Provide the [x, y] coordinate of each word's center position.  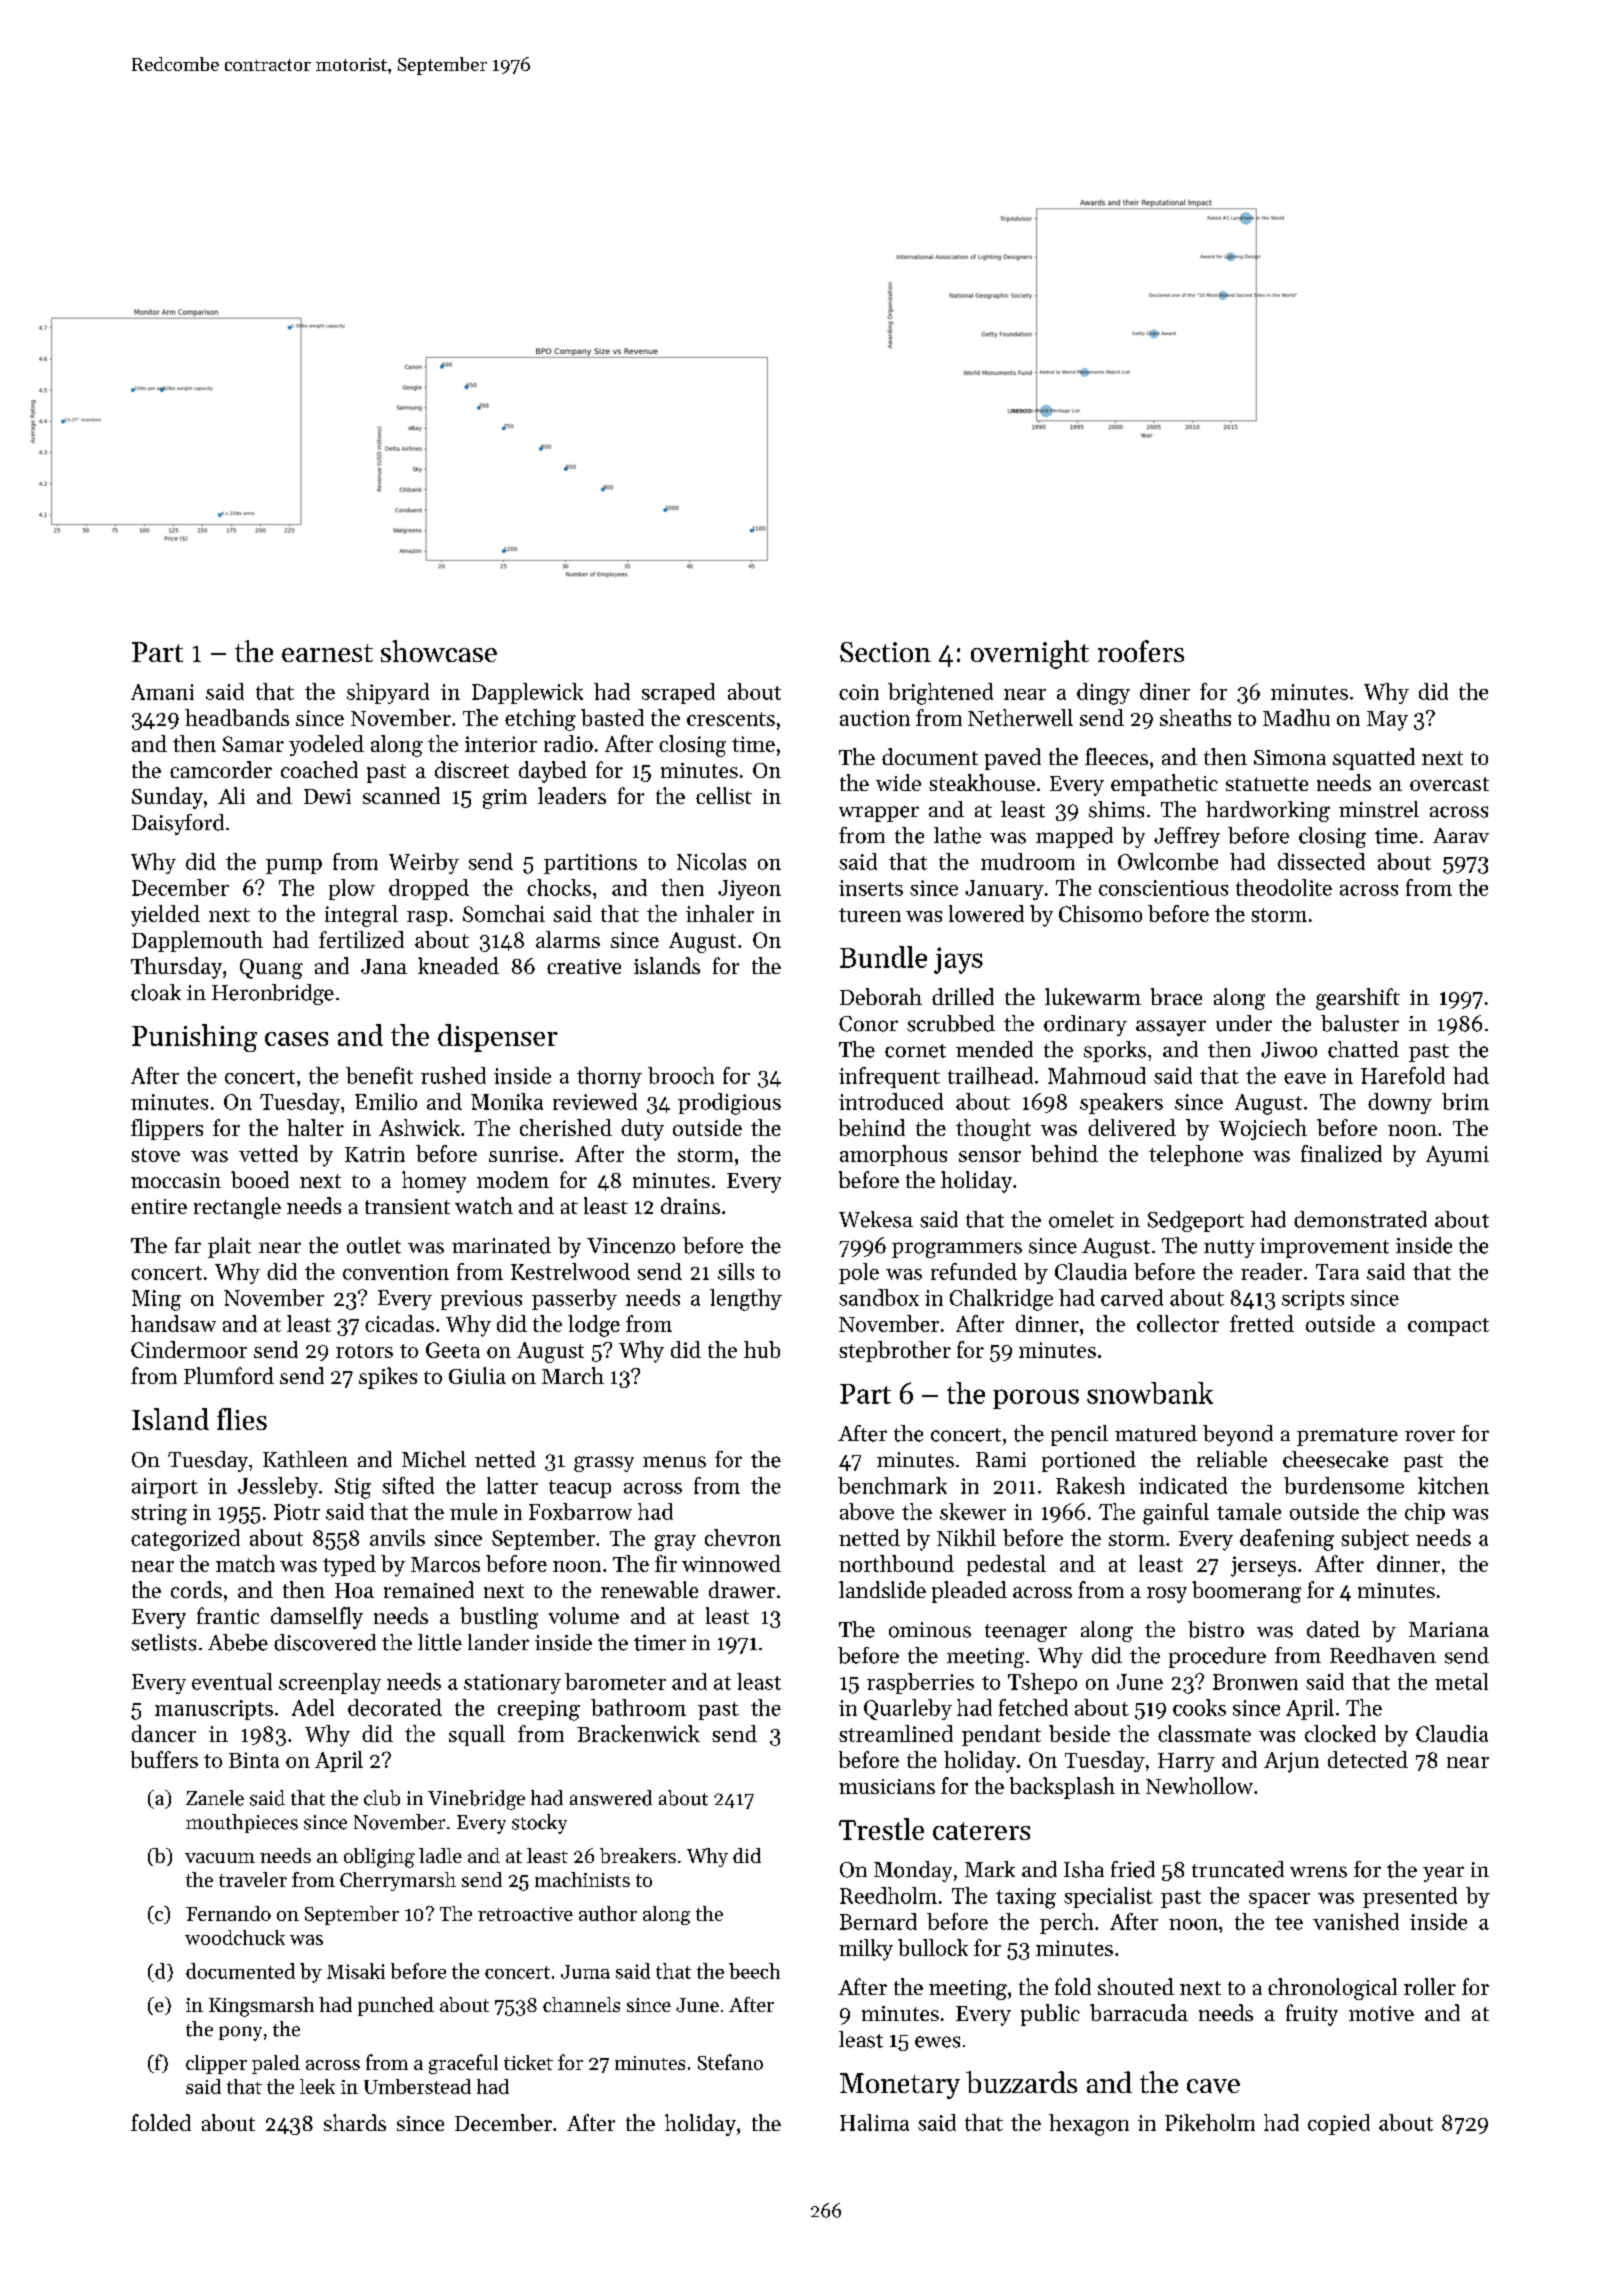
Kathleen [305, 1459]
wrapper [879, 814]
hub [762, 1349]
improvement [1324, 1248]
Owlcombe [1168, 861]
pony [240, 2033]
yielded [165, 916]
